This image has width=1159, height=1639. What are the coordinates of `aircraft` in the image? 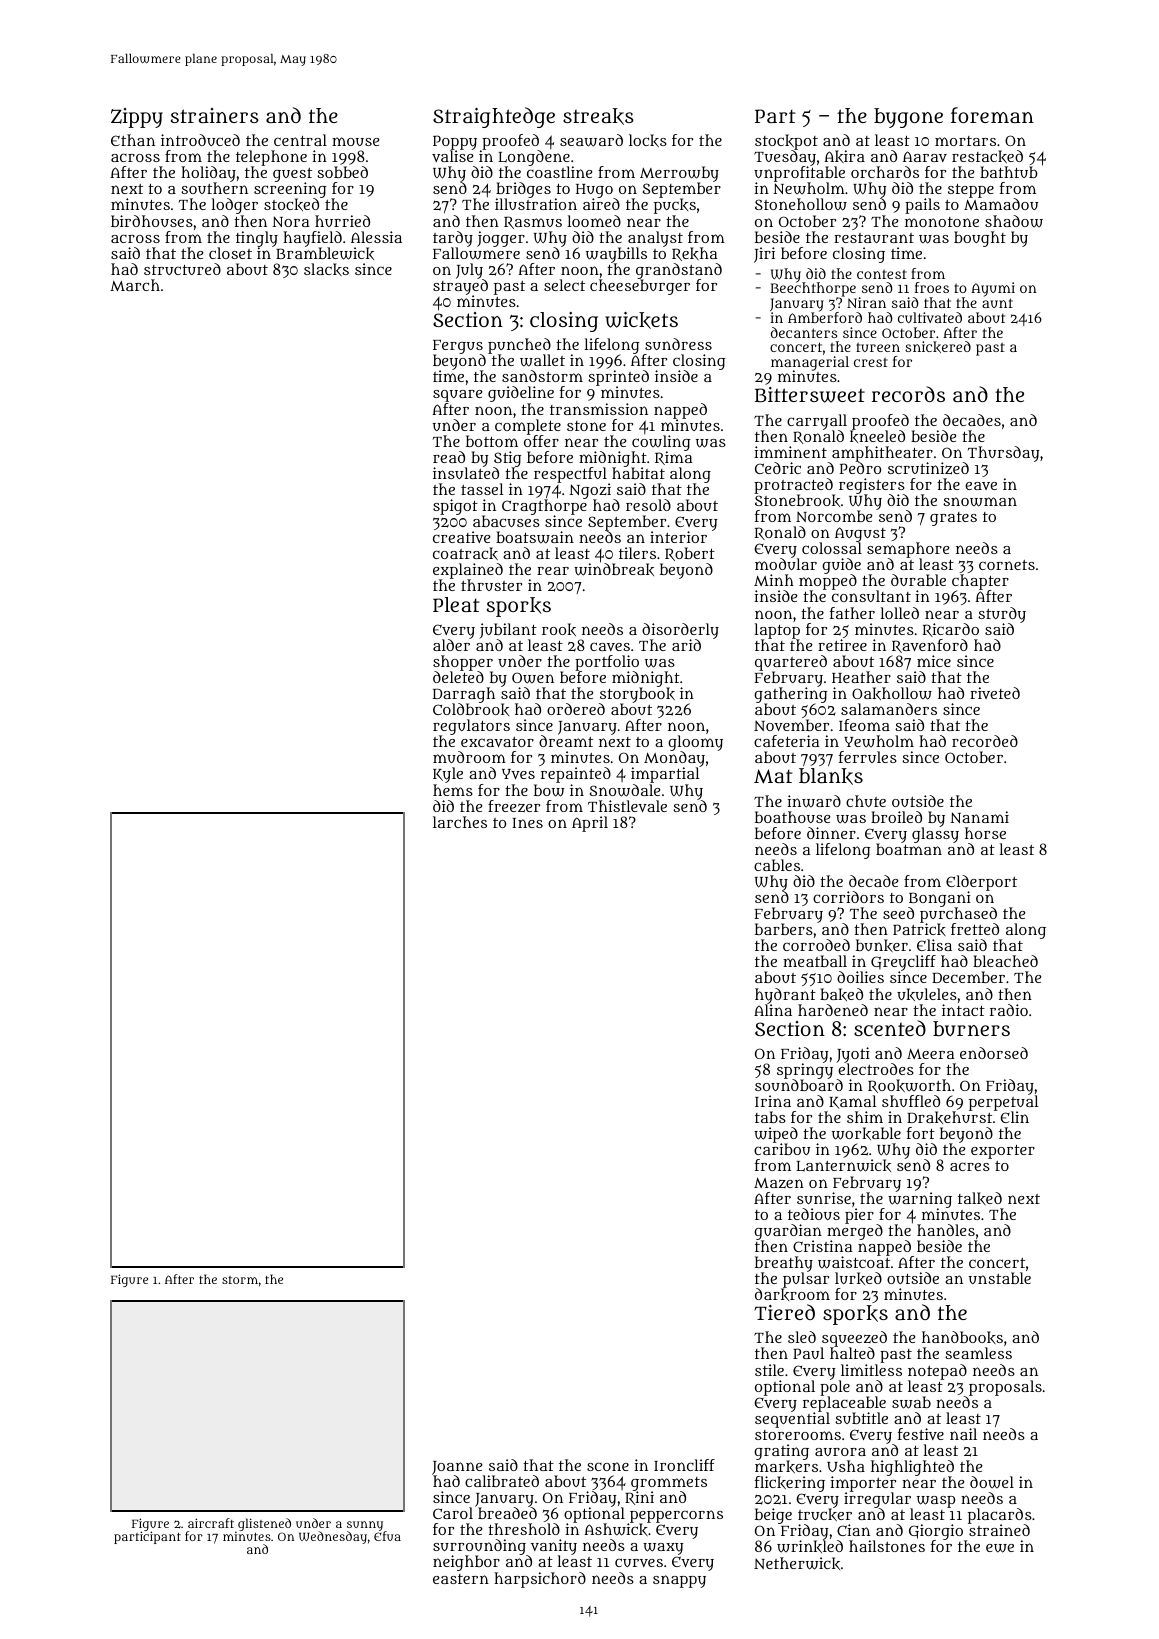 It's located at (211, 1523).
